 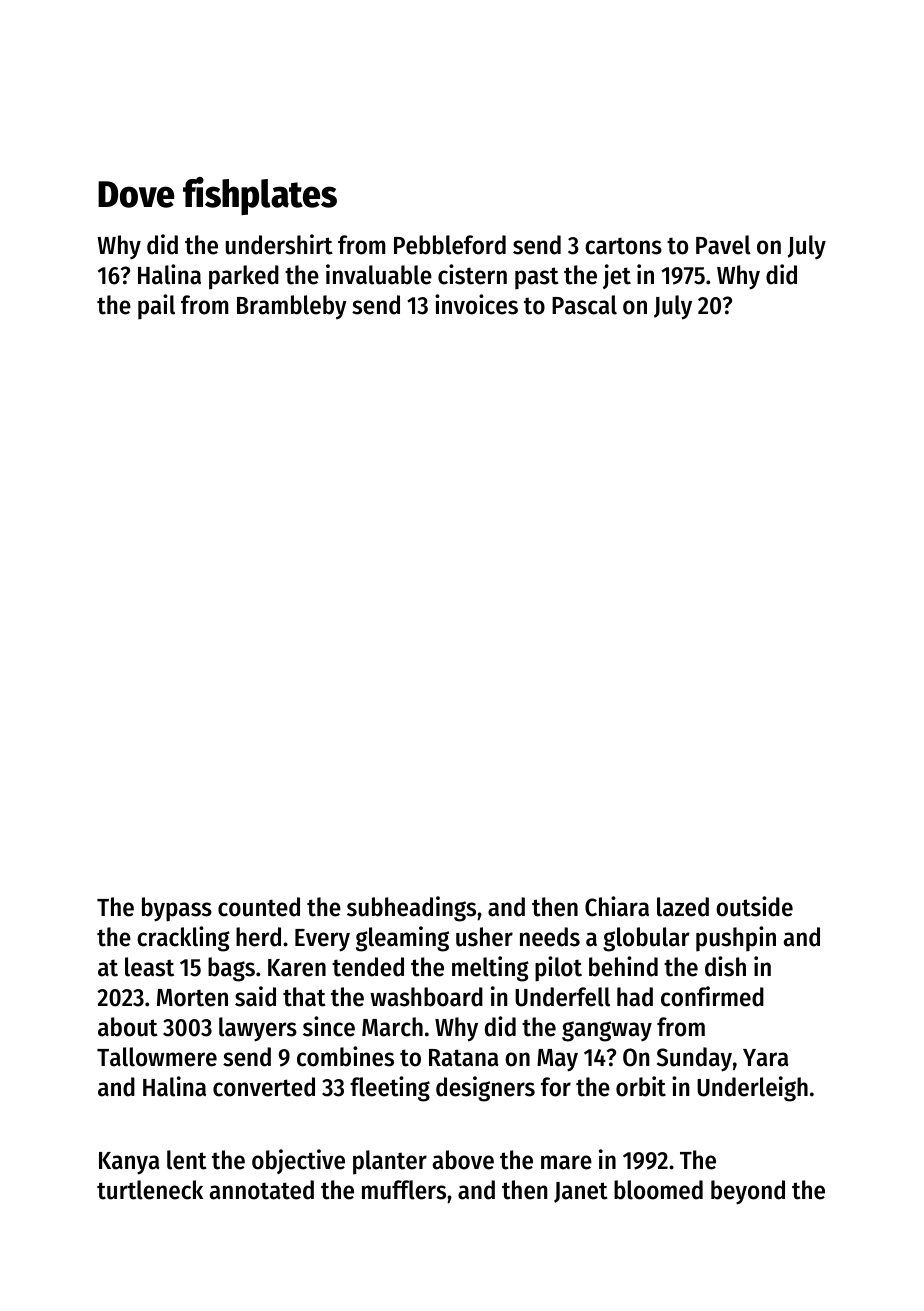 I want to click on bypass, so click(x=177, y=909).
